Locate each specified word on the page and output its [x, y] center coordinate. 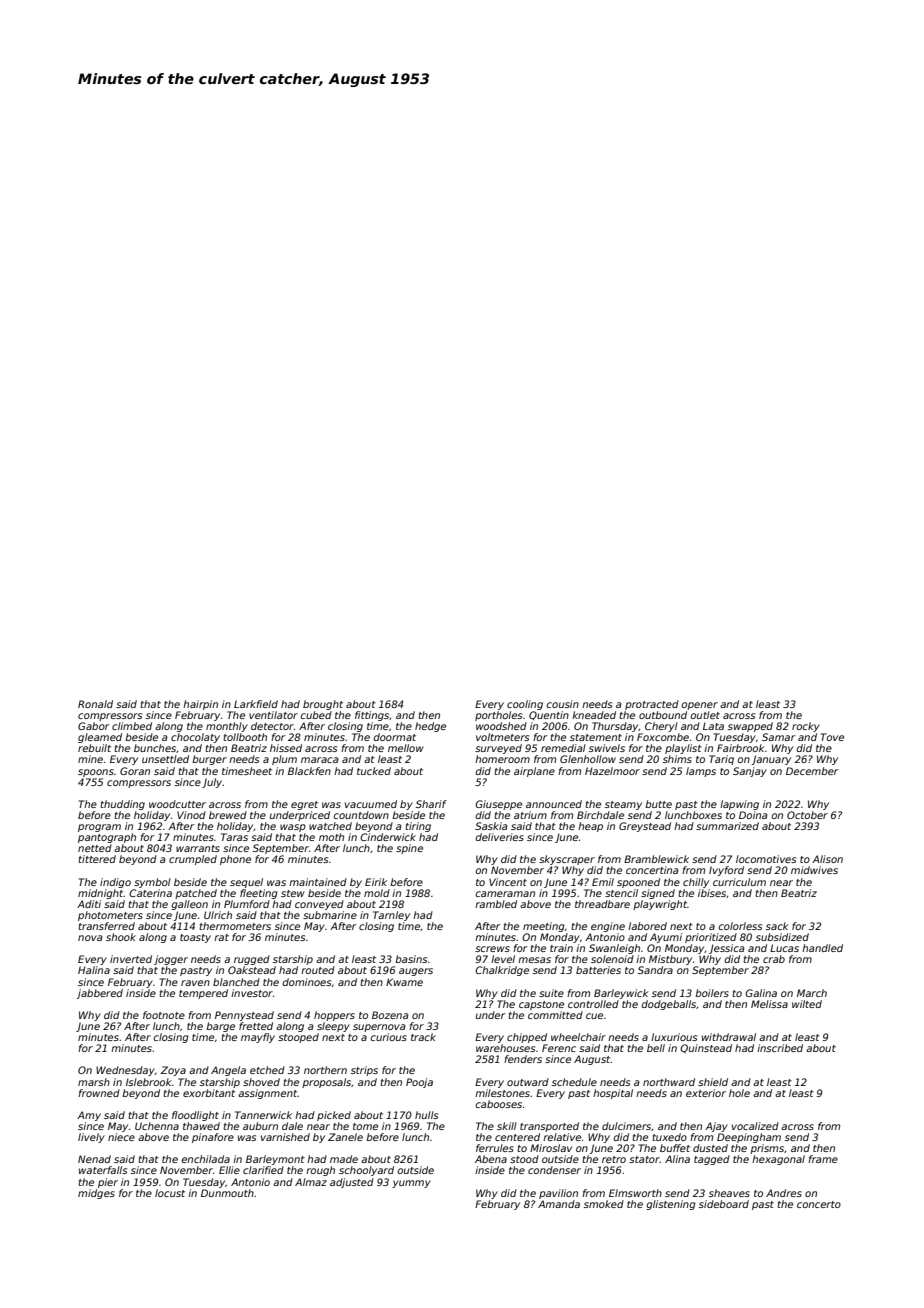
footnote [164, 1015]
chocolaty [195, 738]
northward [669, 1082]
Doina [753, 815]
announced [554, 804]
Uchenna [157, 1126]
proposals [326, 1083]
